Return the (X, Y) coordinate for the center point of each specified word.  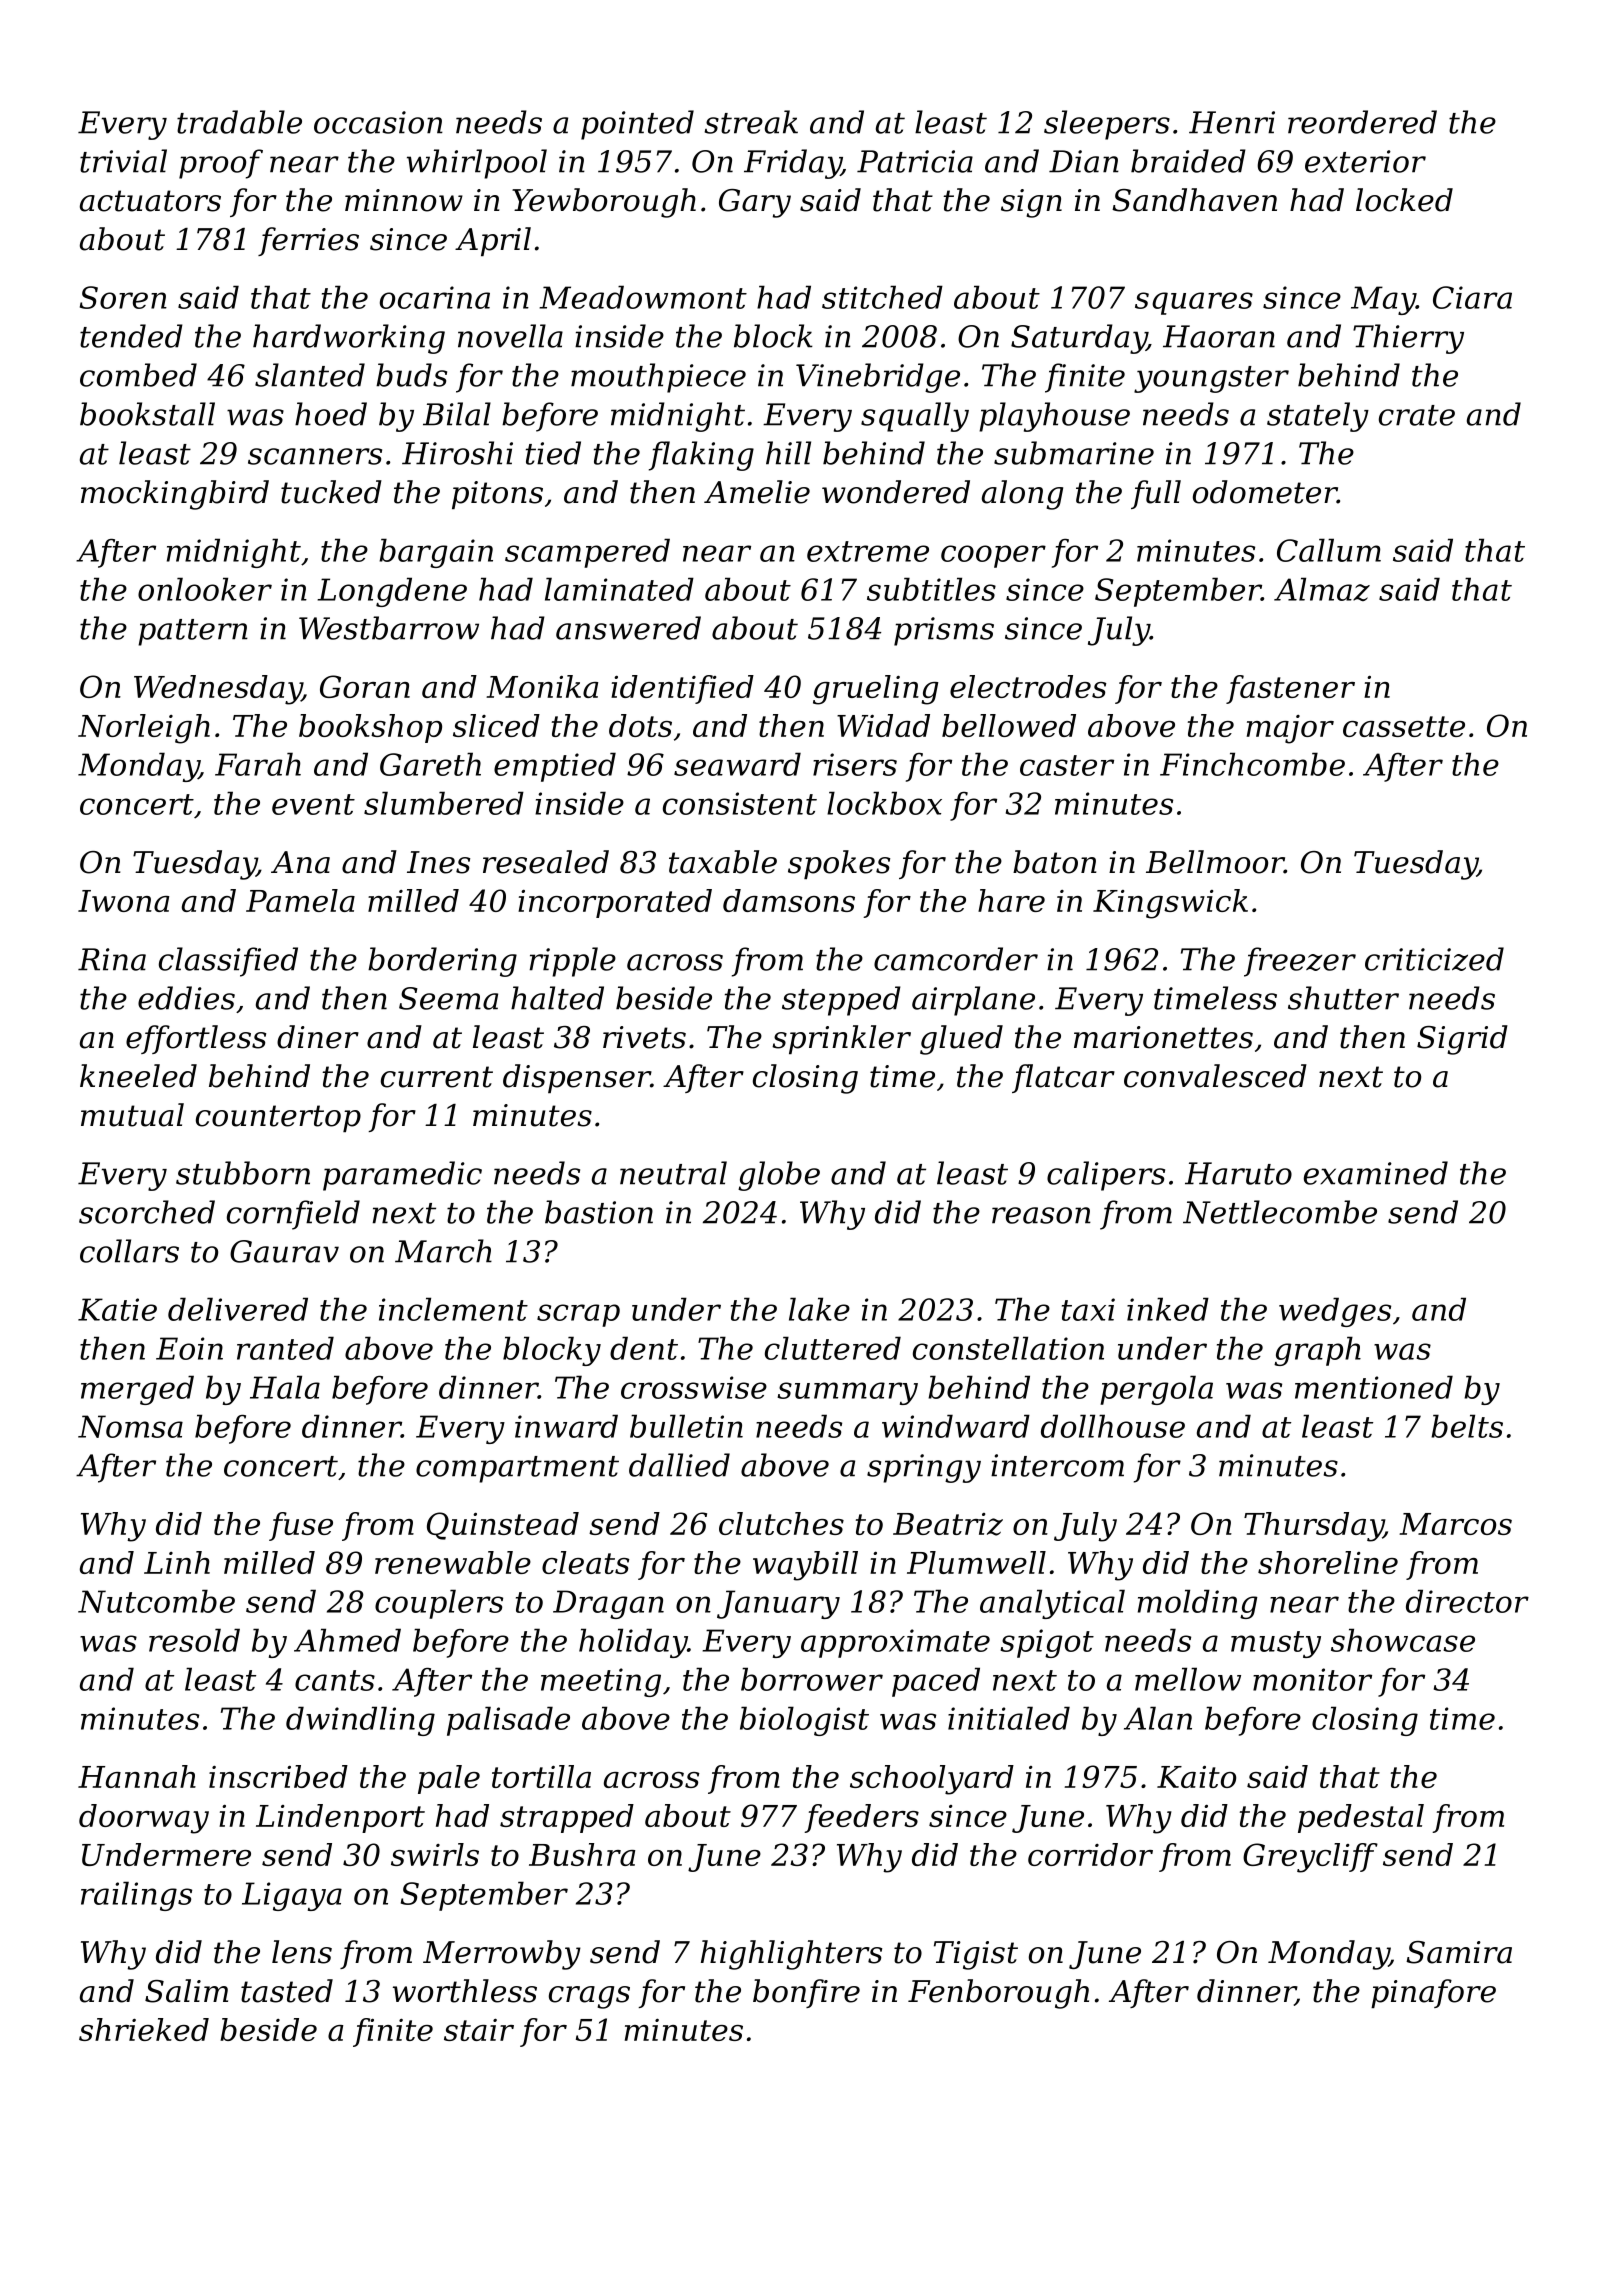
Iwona (123, 901)
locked (1404, 200)
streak (751, 122)
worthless (465, 1991)
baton (1054, 862)
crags (589, 1997)
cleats (585, 1562)
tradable (239, 122)
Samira (1459, 1952)
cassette (1404, 726)
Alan (1158, 1718)
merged (137, 1390)
